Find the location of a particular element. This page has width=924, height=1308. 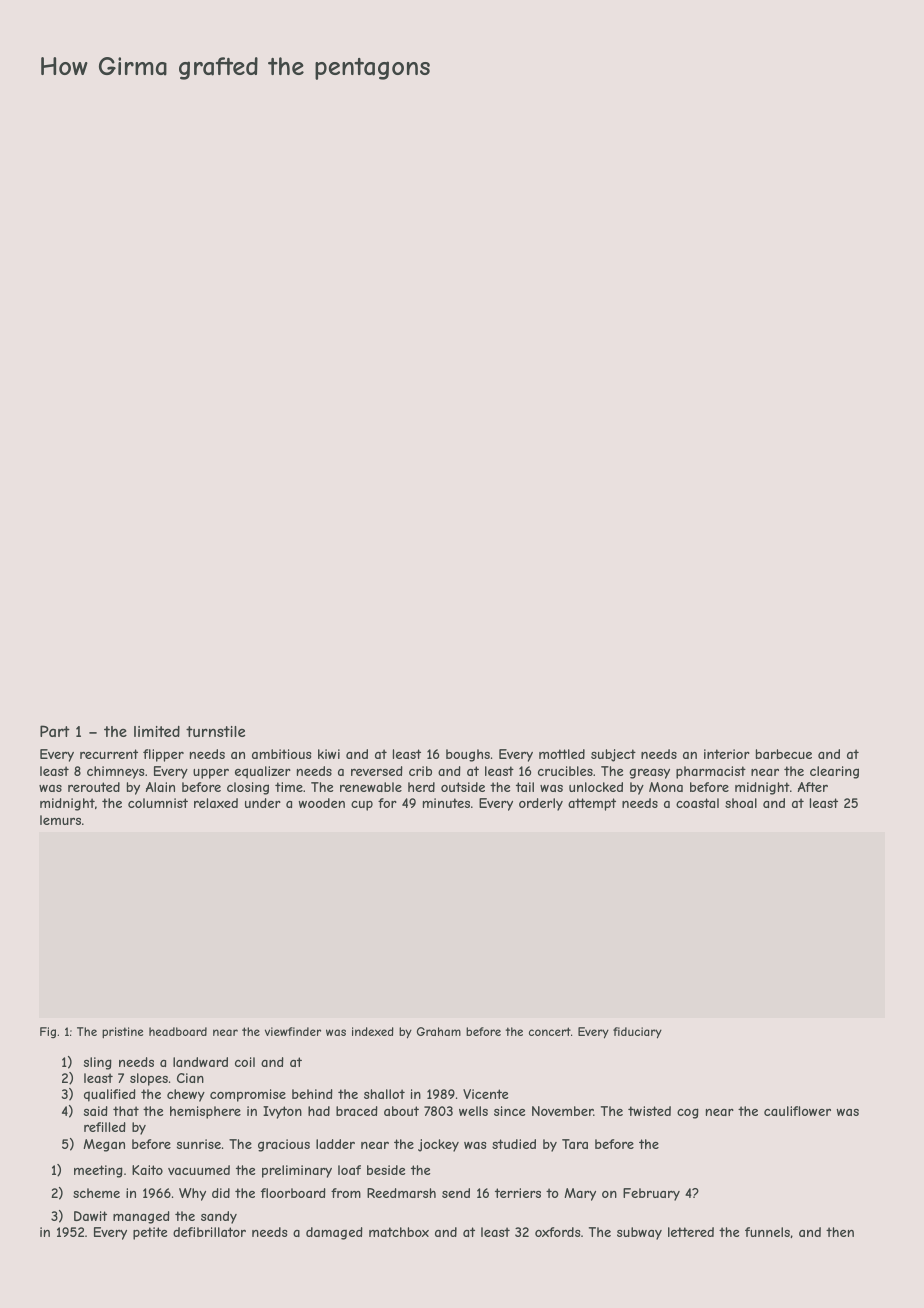

mottled is located at coordinates (562, 754).
